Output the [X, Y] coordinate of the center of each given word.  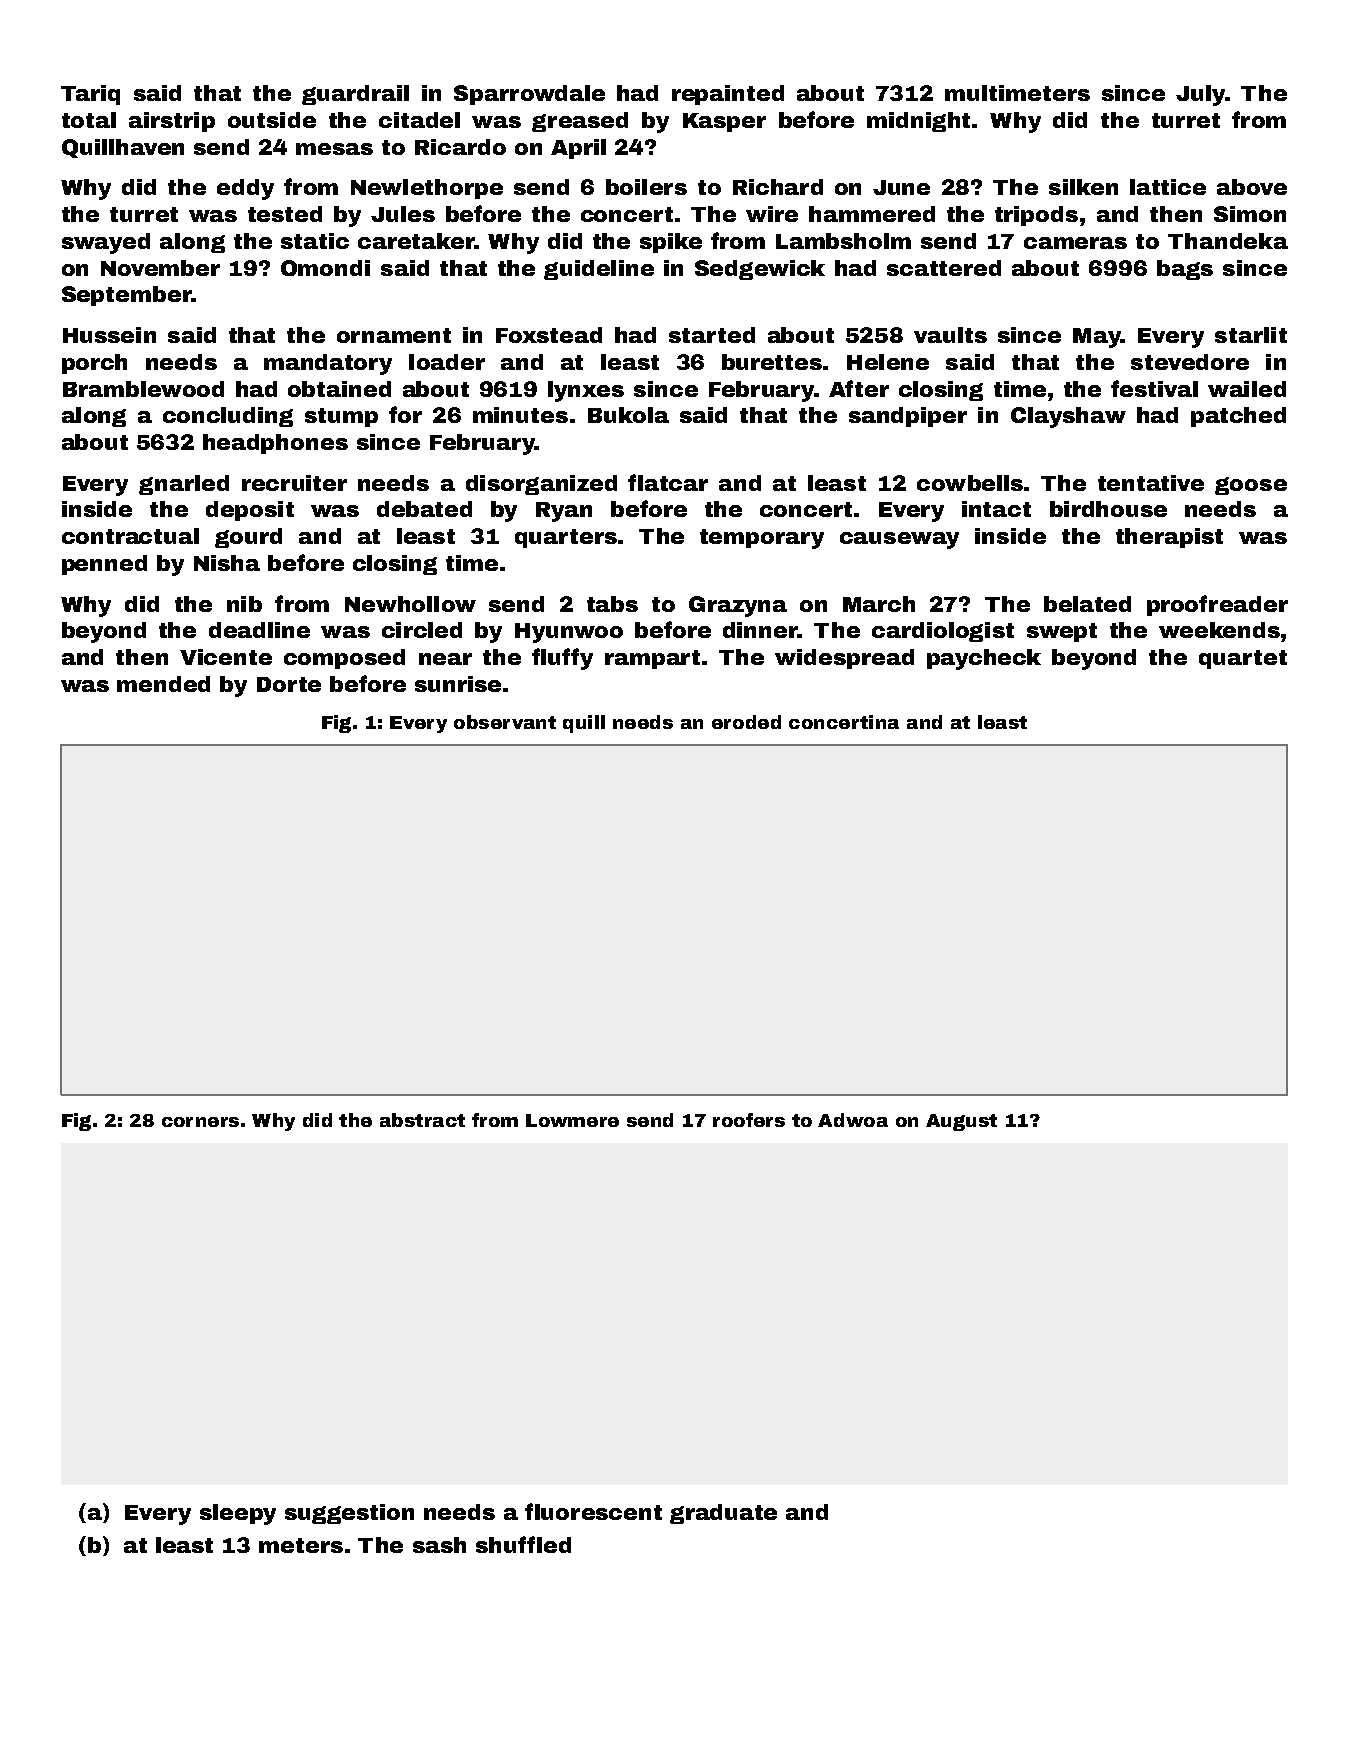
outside [272, 120]
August [961, 1122]
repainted [728, 95]
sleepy [238, 1514]
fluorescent [593, 1511]
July [1200, 95]
